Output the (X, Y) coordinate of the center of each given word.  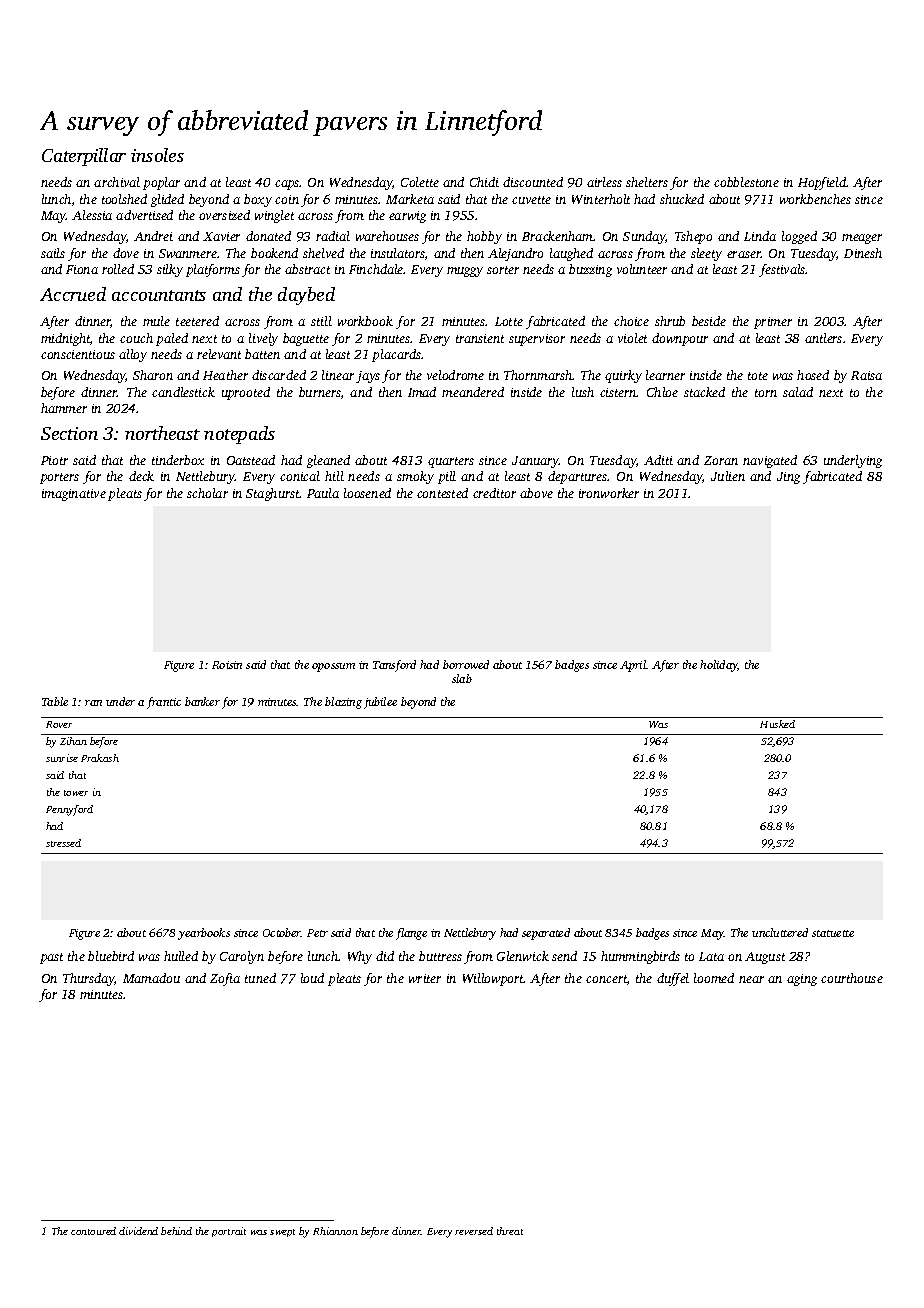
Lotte (509, 321)
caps (287, 185)
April (633, 666)
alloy (133, 355)
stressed (63, 843)
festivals (782, 270)
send (564, 956)
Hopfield (822, 183)
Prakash (100, 758)
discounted (533, 182)
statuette (833, 933)
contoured (93, 1231)
